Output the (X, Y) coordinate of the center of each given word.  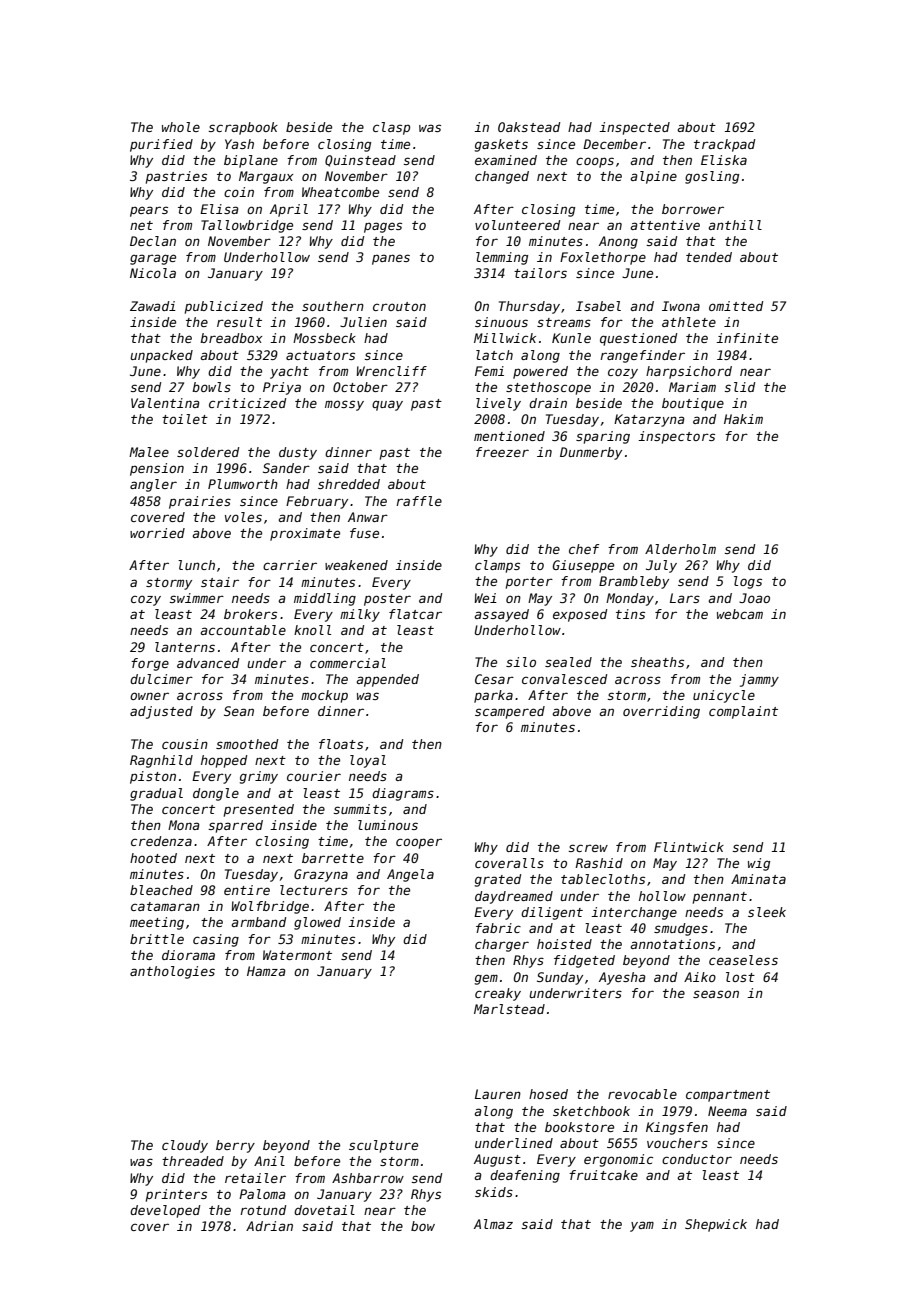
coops (595, 162)
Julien (363, 322)
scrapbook (243, 128)
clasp (391, 128)
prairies (200, 502)
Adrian (269, 1226)
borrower (693, 209)
